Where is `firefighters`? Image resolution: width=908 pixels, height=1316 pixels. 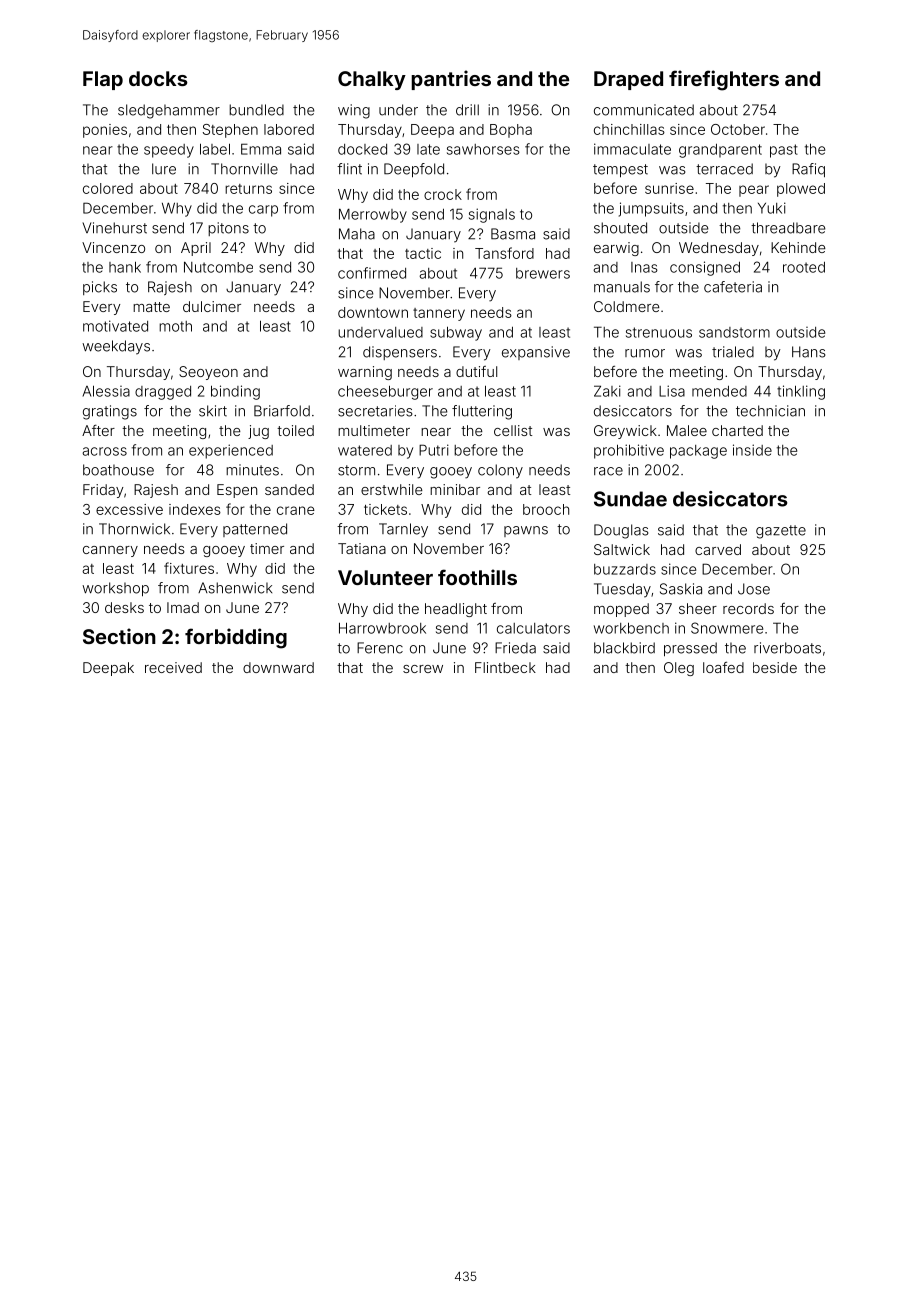
firefighters is located at coordinates (724, 80).
